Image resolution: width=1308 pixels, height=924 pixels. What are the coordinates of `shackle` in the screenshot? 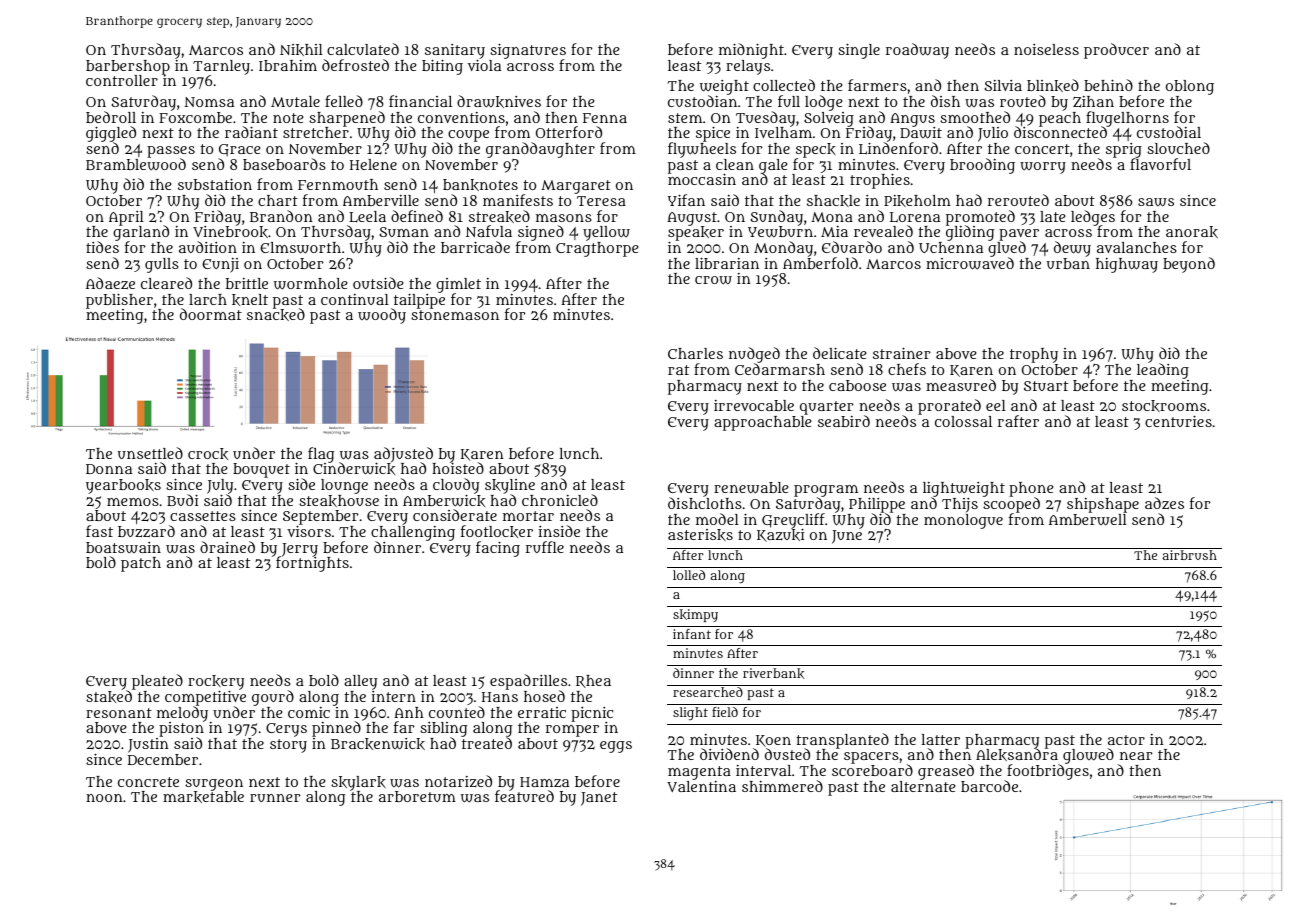 It's located at (833, 201).
